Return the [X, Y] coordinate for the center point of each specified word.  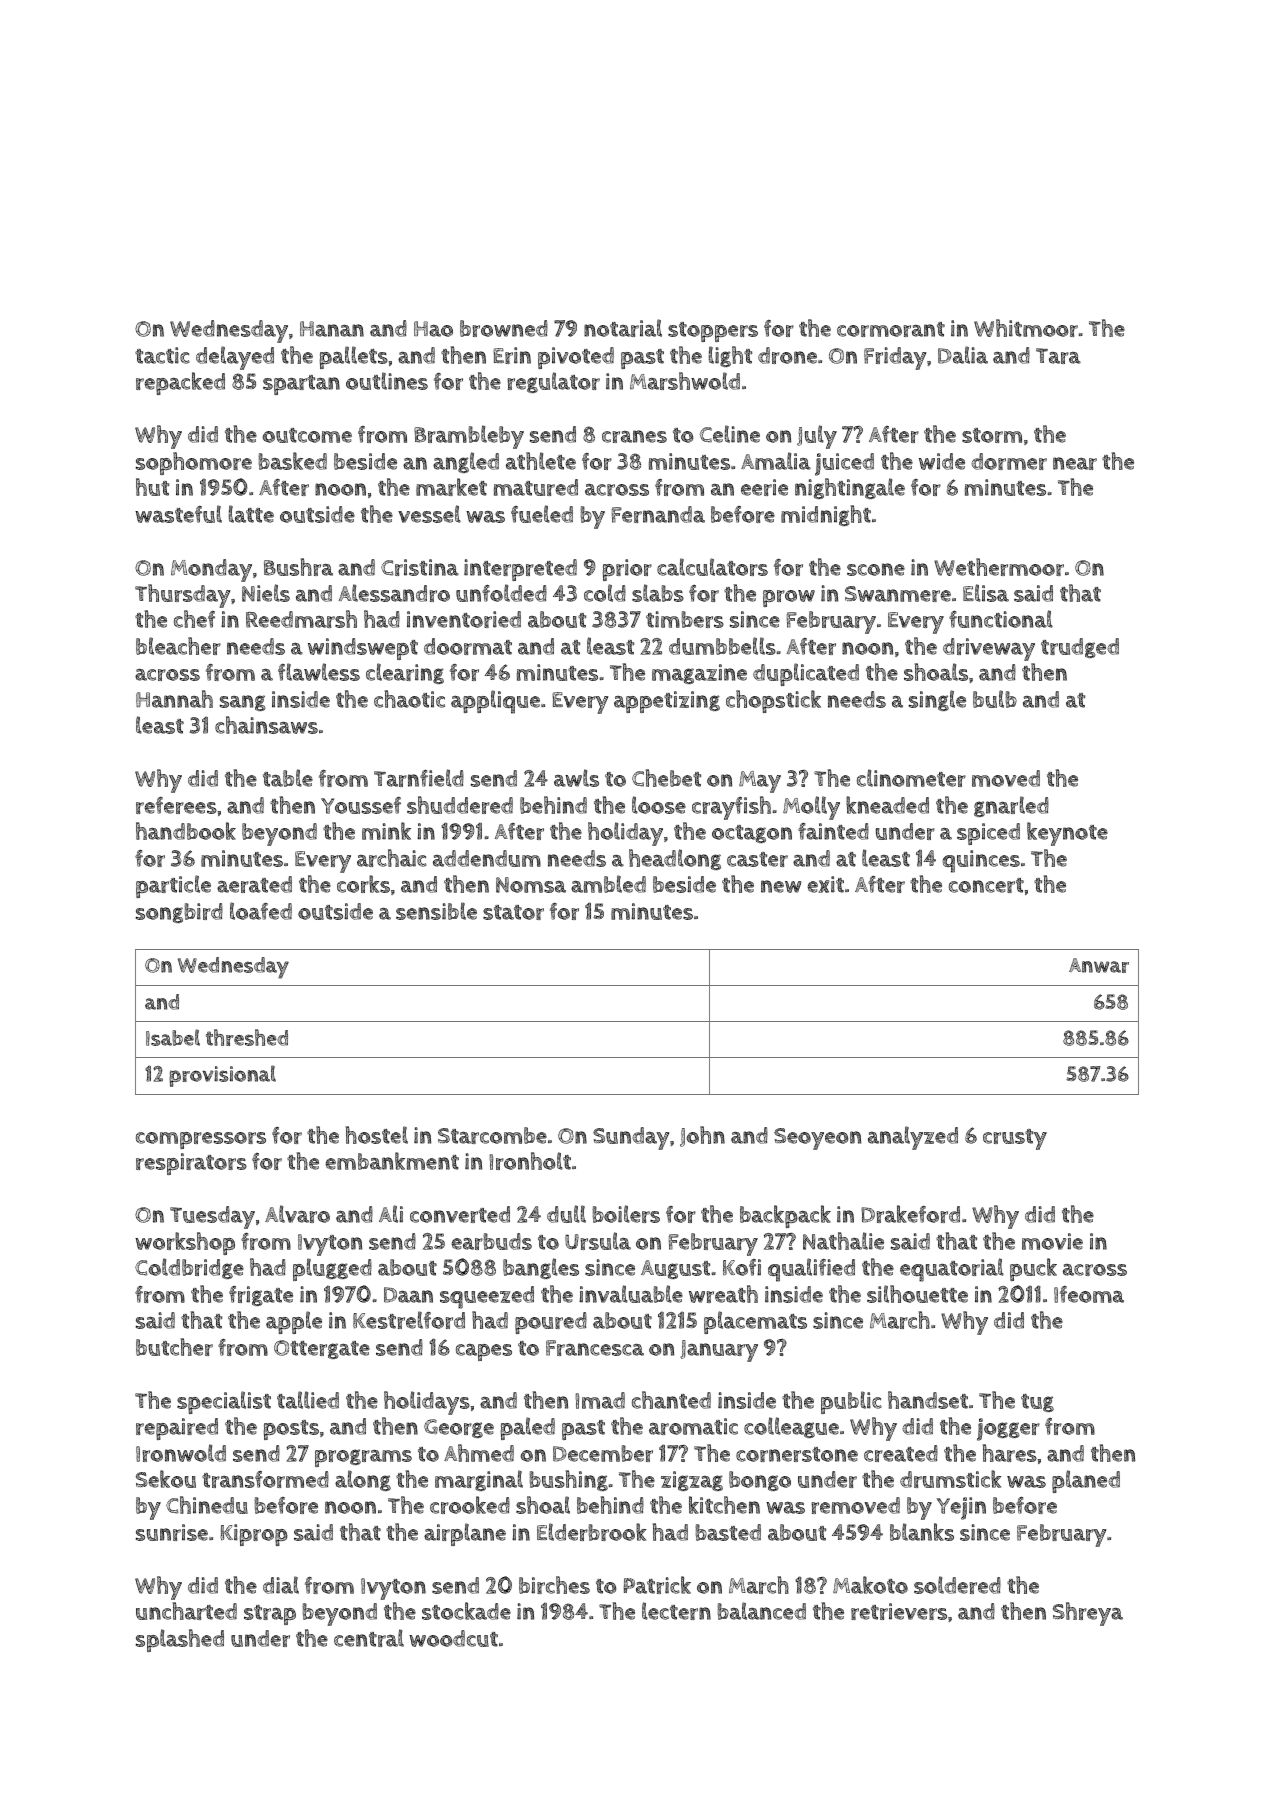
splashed [180, 1640]
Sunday [631, 1138]
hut [152, 487]
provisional [222, 1076]
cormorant [891, 329]
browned [504, 328]
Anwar [1099, 965]
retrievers [899, 1611]
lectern [676, 1611]
